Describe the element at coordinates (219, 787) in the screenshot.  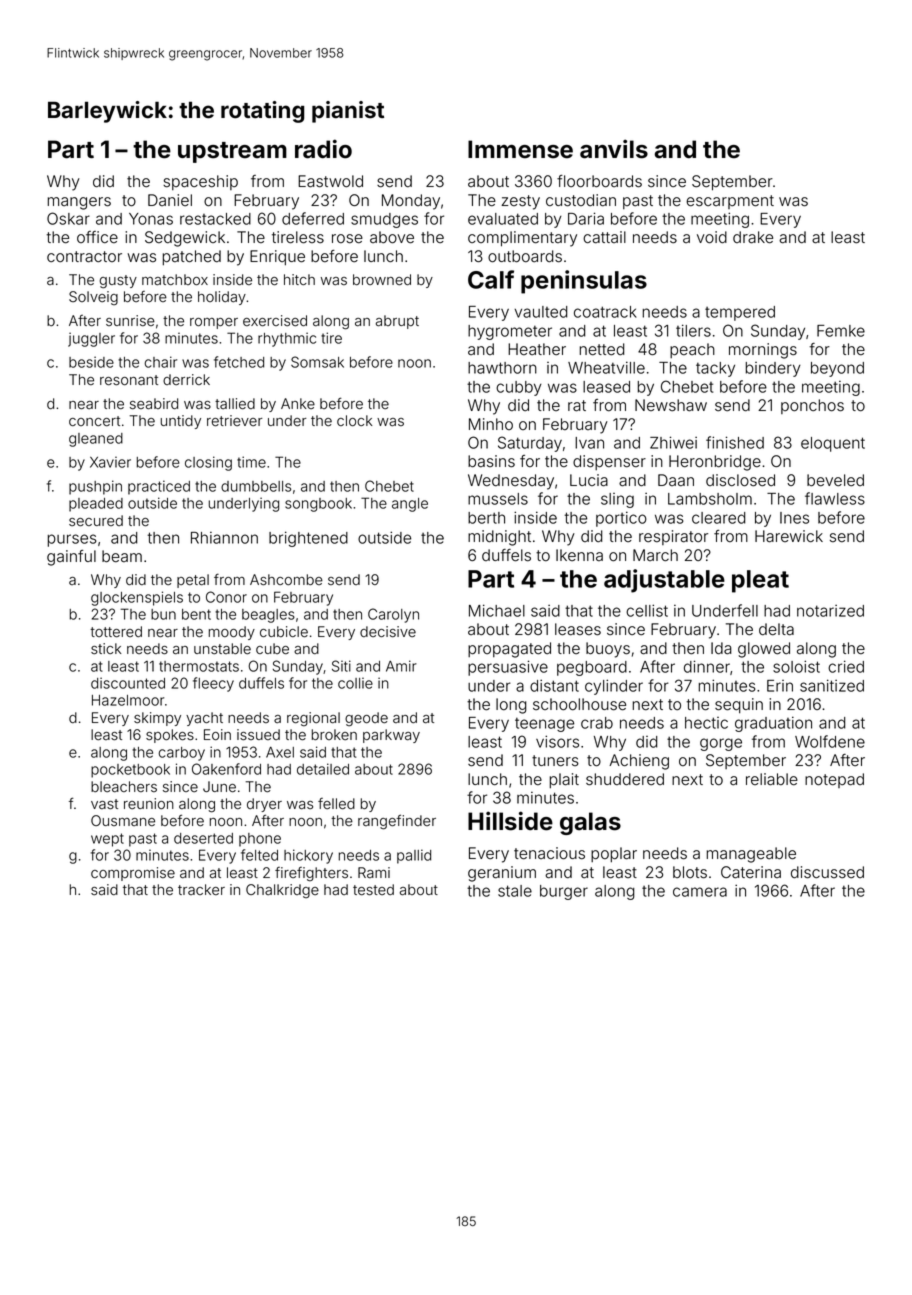
I see `June` at that location.
